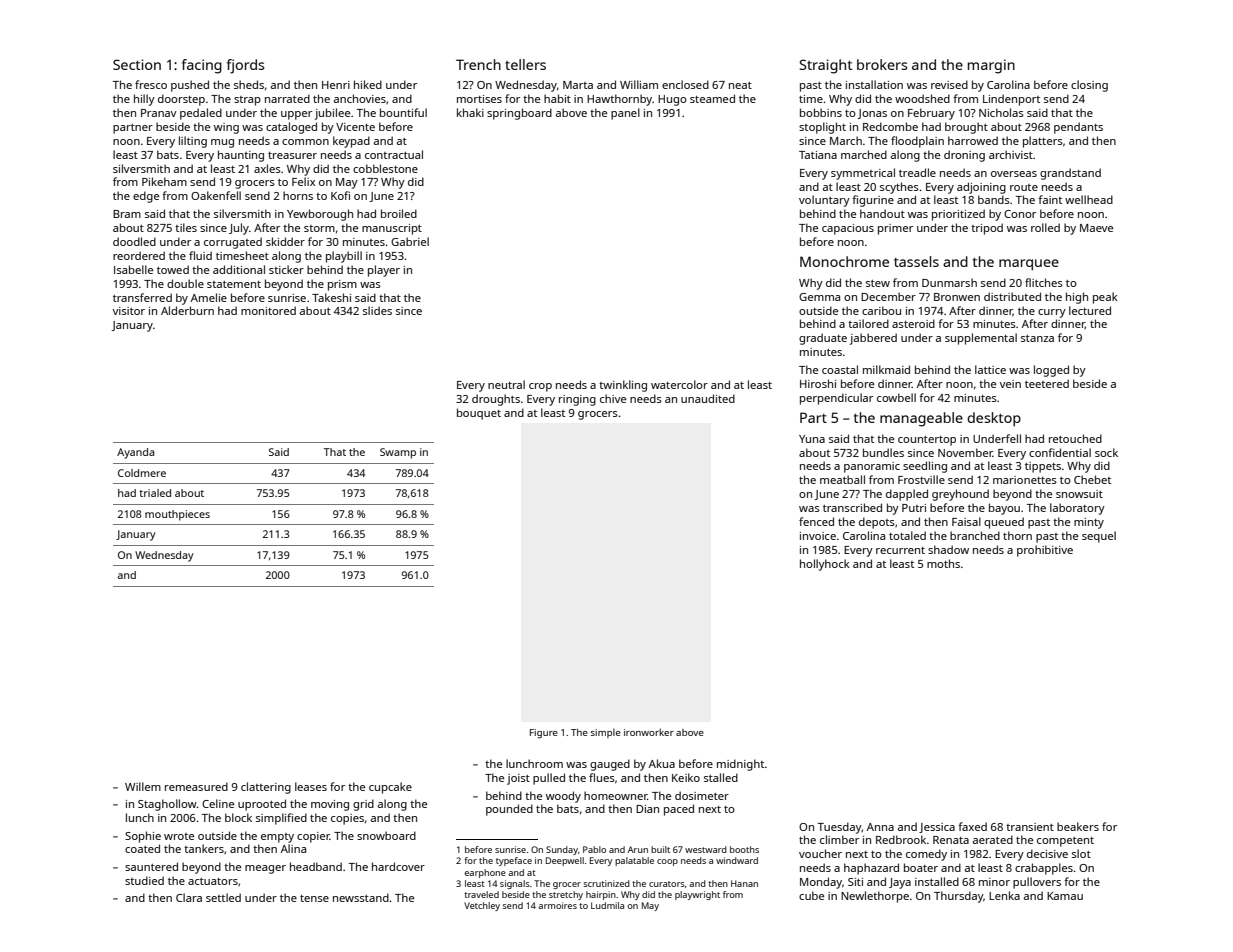 Image resolution: width=1233 pixels, height=952 pixels. Describe the element at coordinates (852, 507) in the image. I see `transcribed` at that location.
